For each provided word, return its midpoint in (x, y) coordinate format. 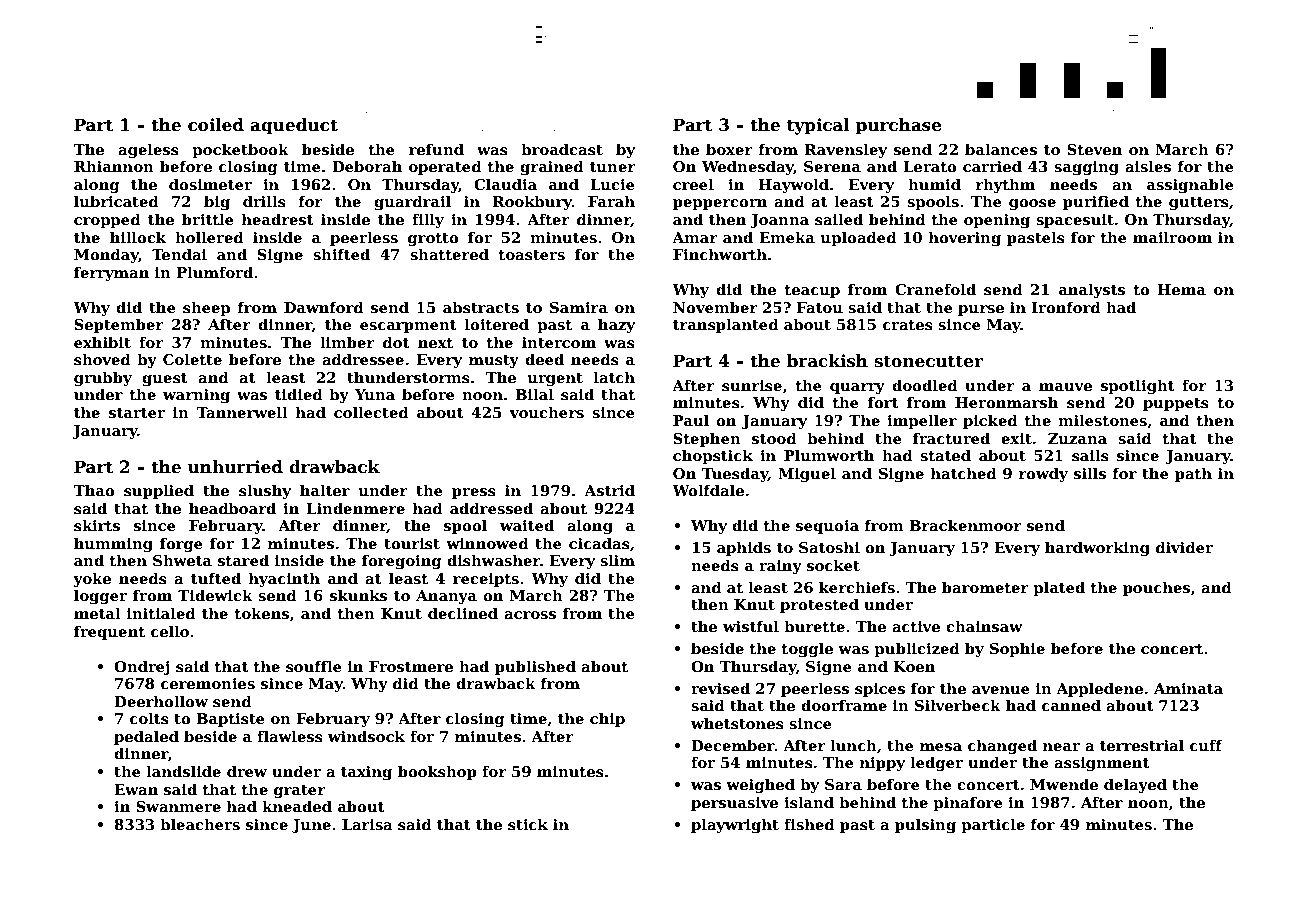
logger (100, 596)
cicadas (599, 543)
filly (428, 220)
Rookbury (532, 202)
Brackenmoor (965, 525)
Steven (1094, 149)
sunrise (752, 386)
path (1193, 474)
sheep (206, 308)
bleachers (200, 824)
